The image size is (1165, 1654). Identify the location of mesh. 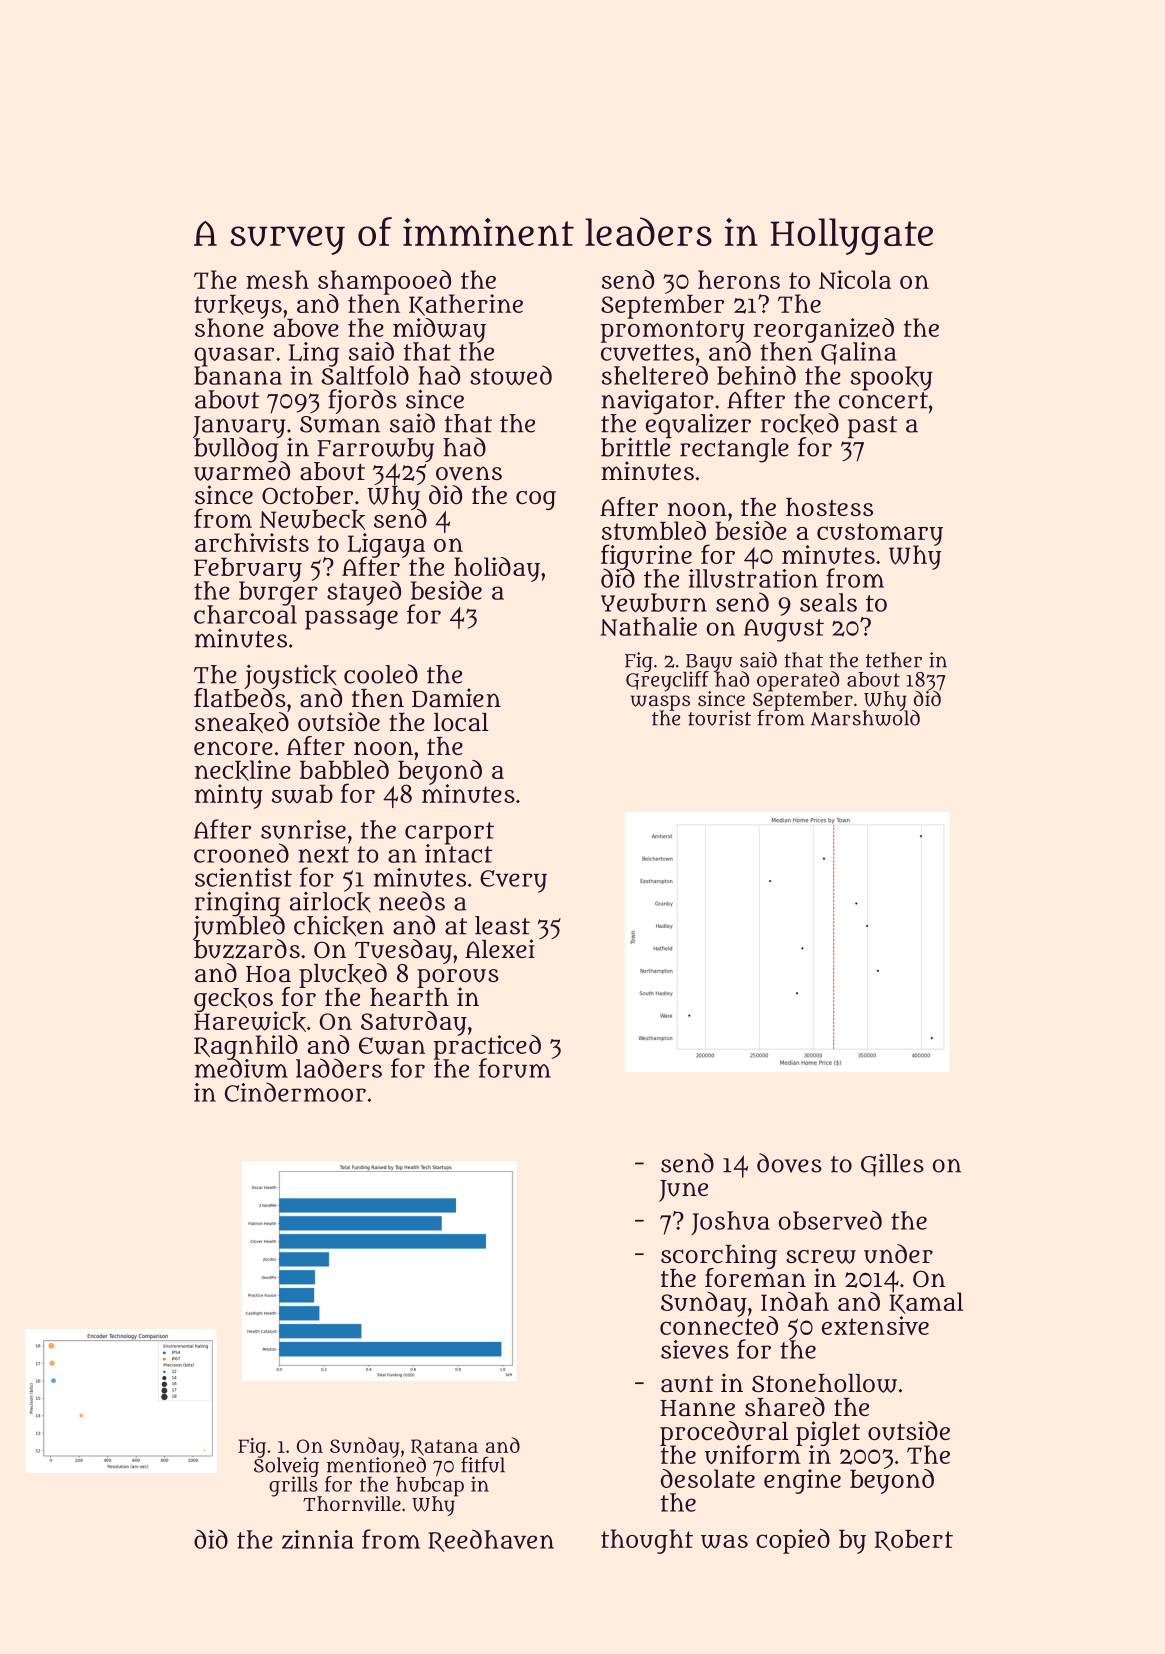
(277, 279).
